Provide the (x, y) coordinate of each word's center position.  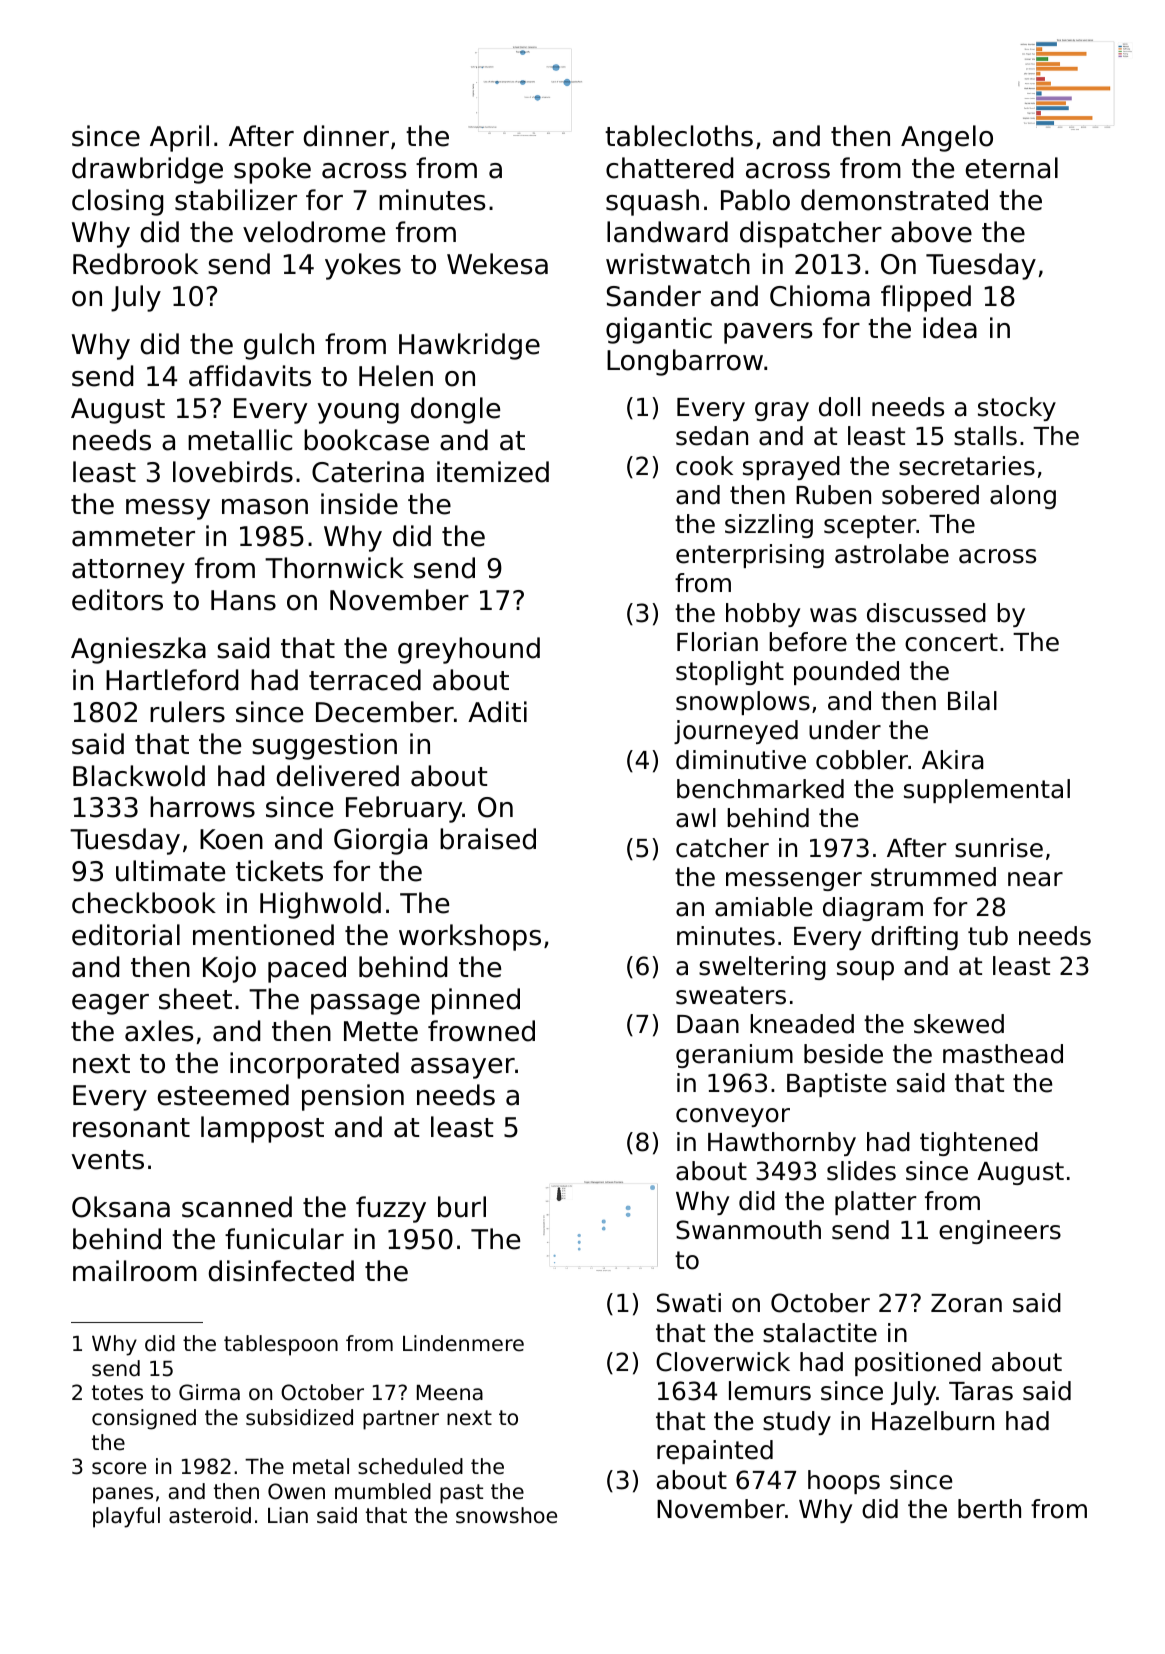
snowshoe (506, 1515)
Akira (953, 760)
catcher (722, 848)
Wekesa (497, 264)
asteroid (210, 1515)
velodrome (314, 232)
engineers (1000, 1232)
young (358, 413)
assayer (463, 1068)
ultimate (170, 871)
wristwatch (678, 264)
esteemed (223, 1095)
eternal (1012, 168)
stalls (985, 436)
